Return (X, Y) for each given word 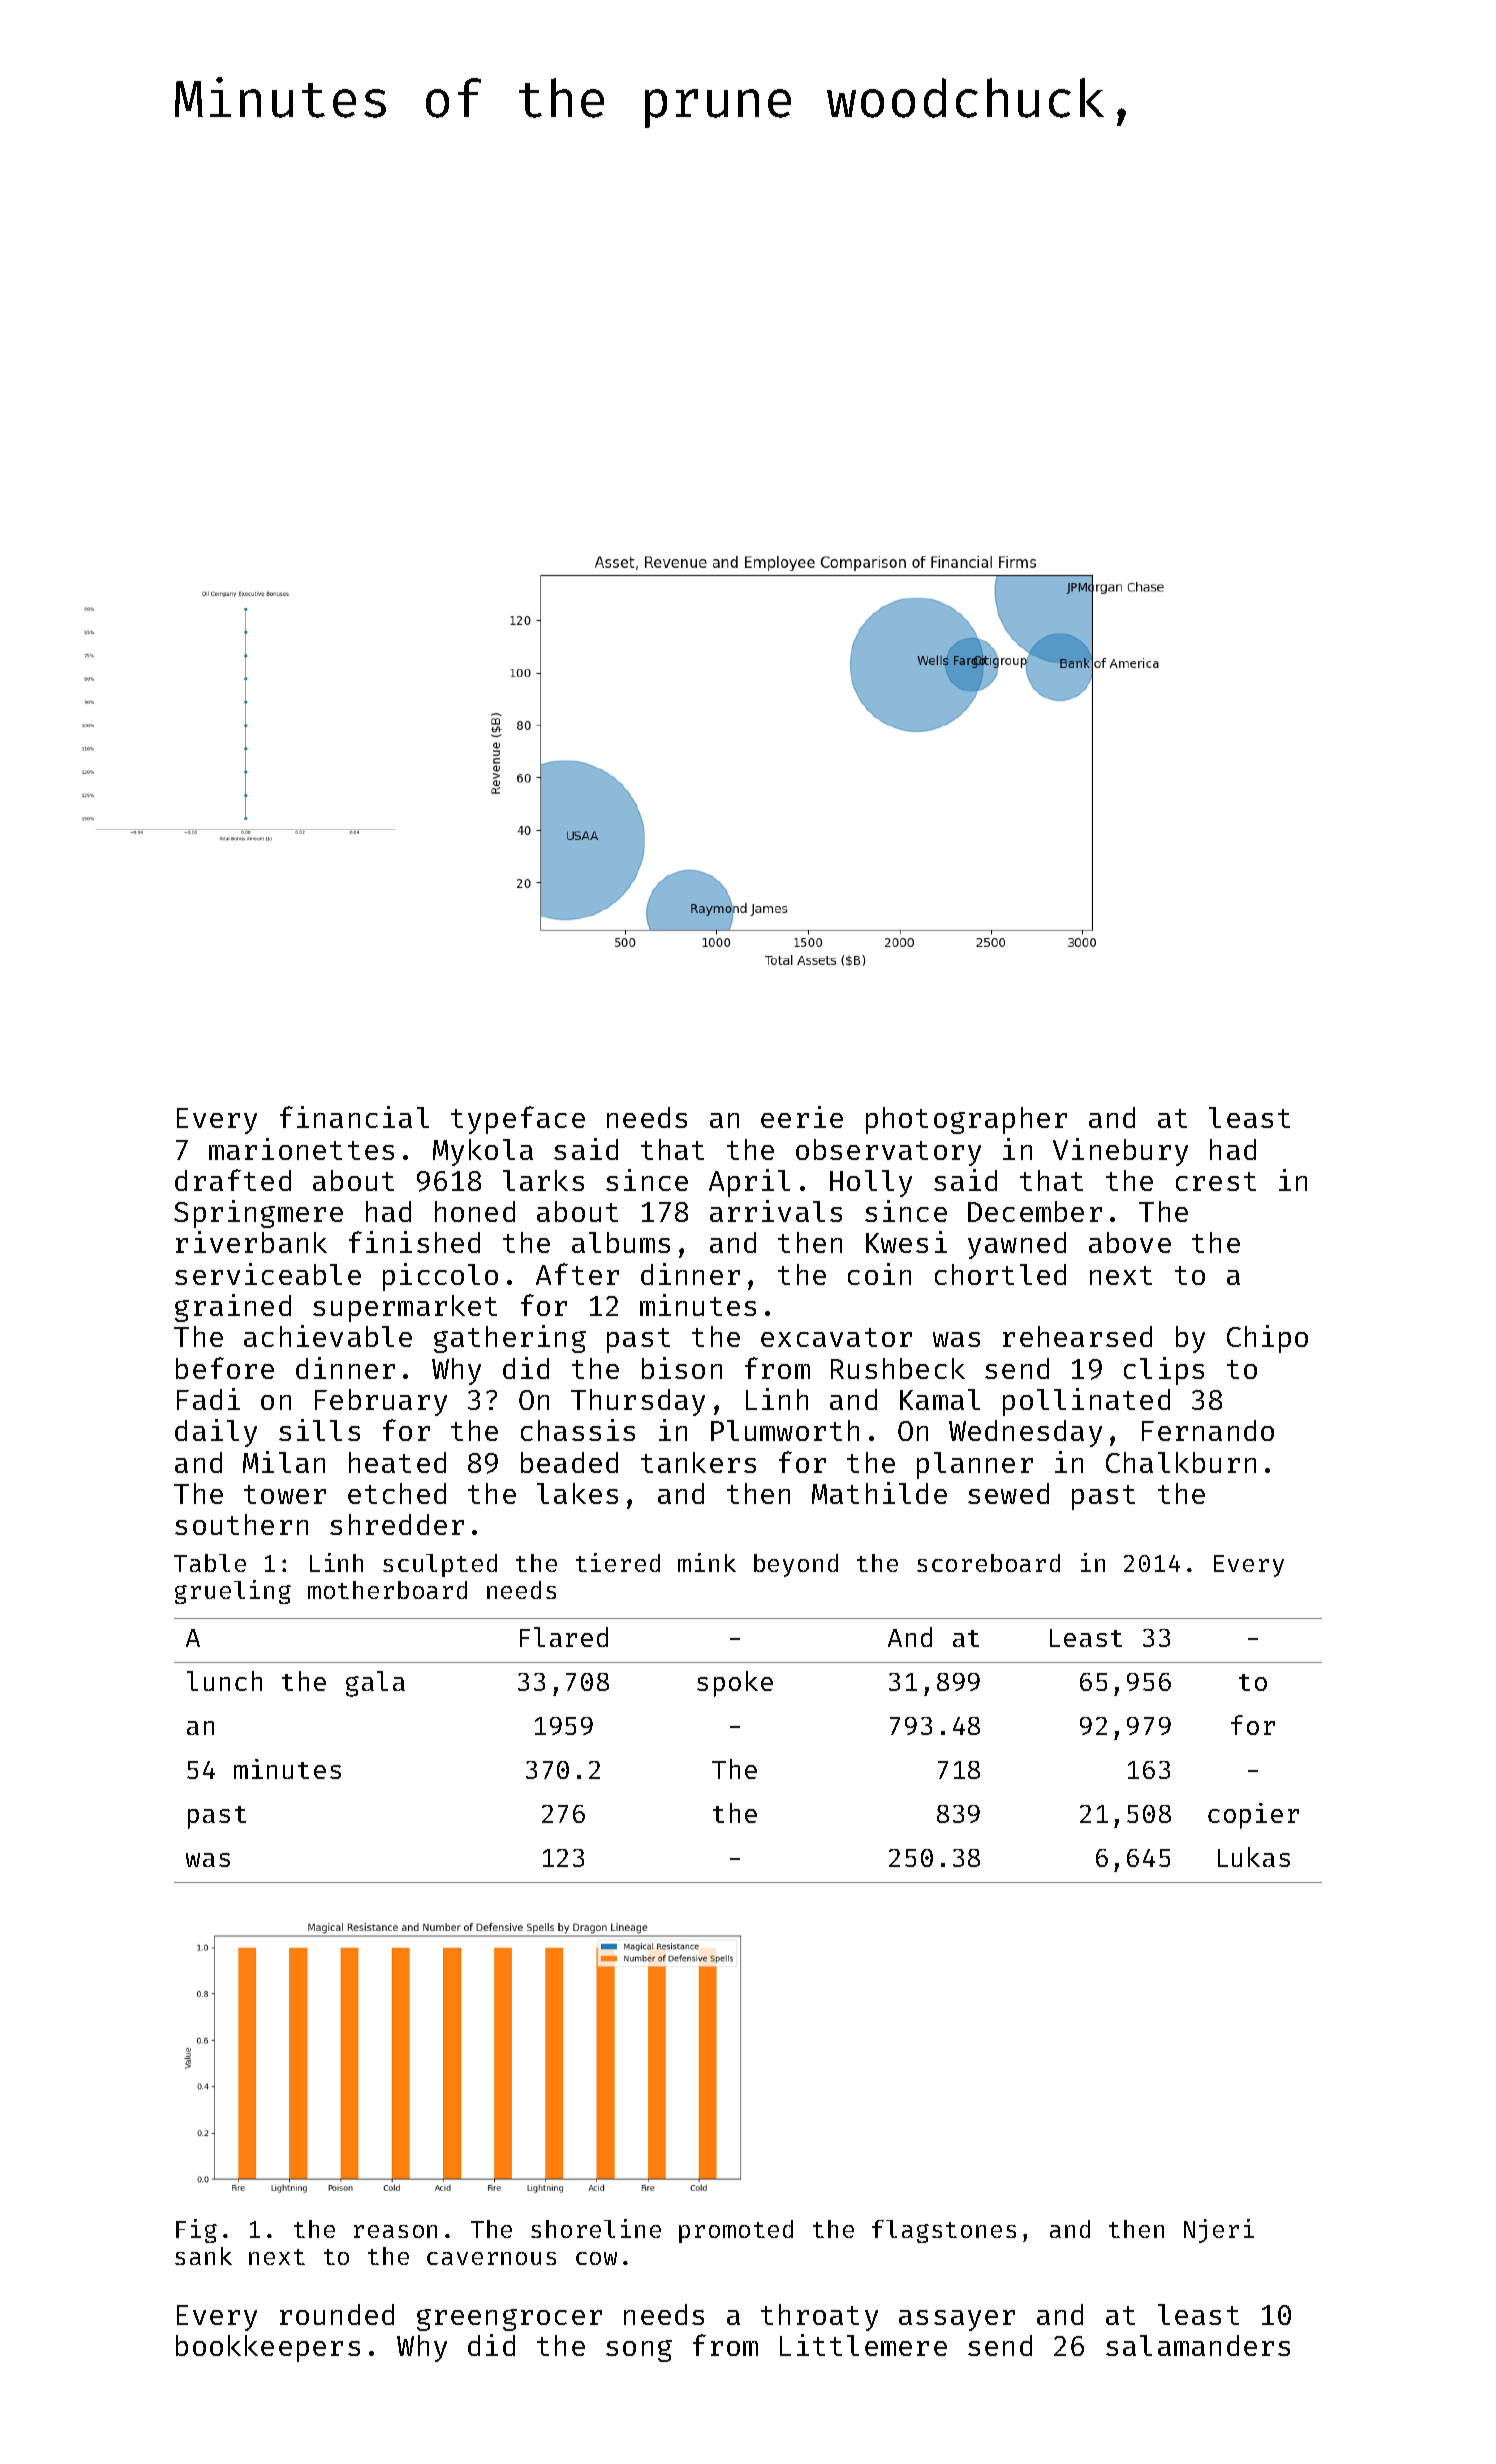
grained (233, 1308)
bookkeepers (268, 2348)
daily (216, 1433)
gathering (510, 1339)
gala (375, 1684)
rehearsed (1077, 1336)
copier (1253, 1816)
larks (543, 1180)
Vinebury (1120, 1152)
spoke (735, 1684)
